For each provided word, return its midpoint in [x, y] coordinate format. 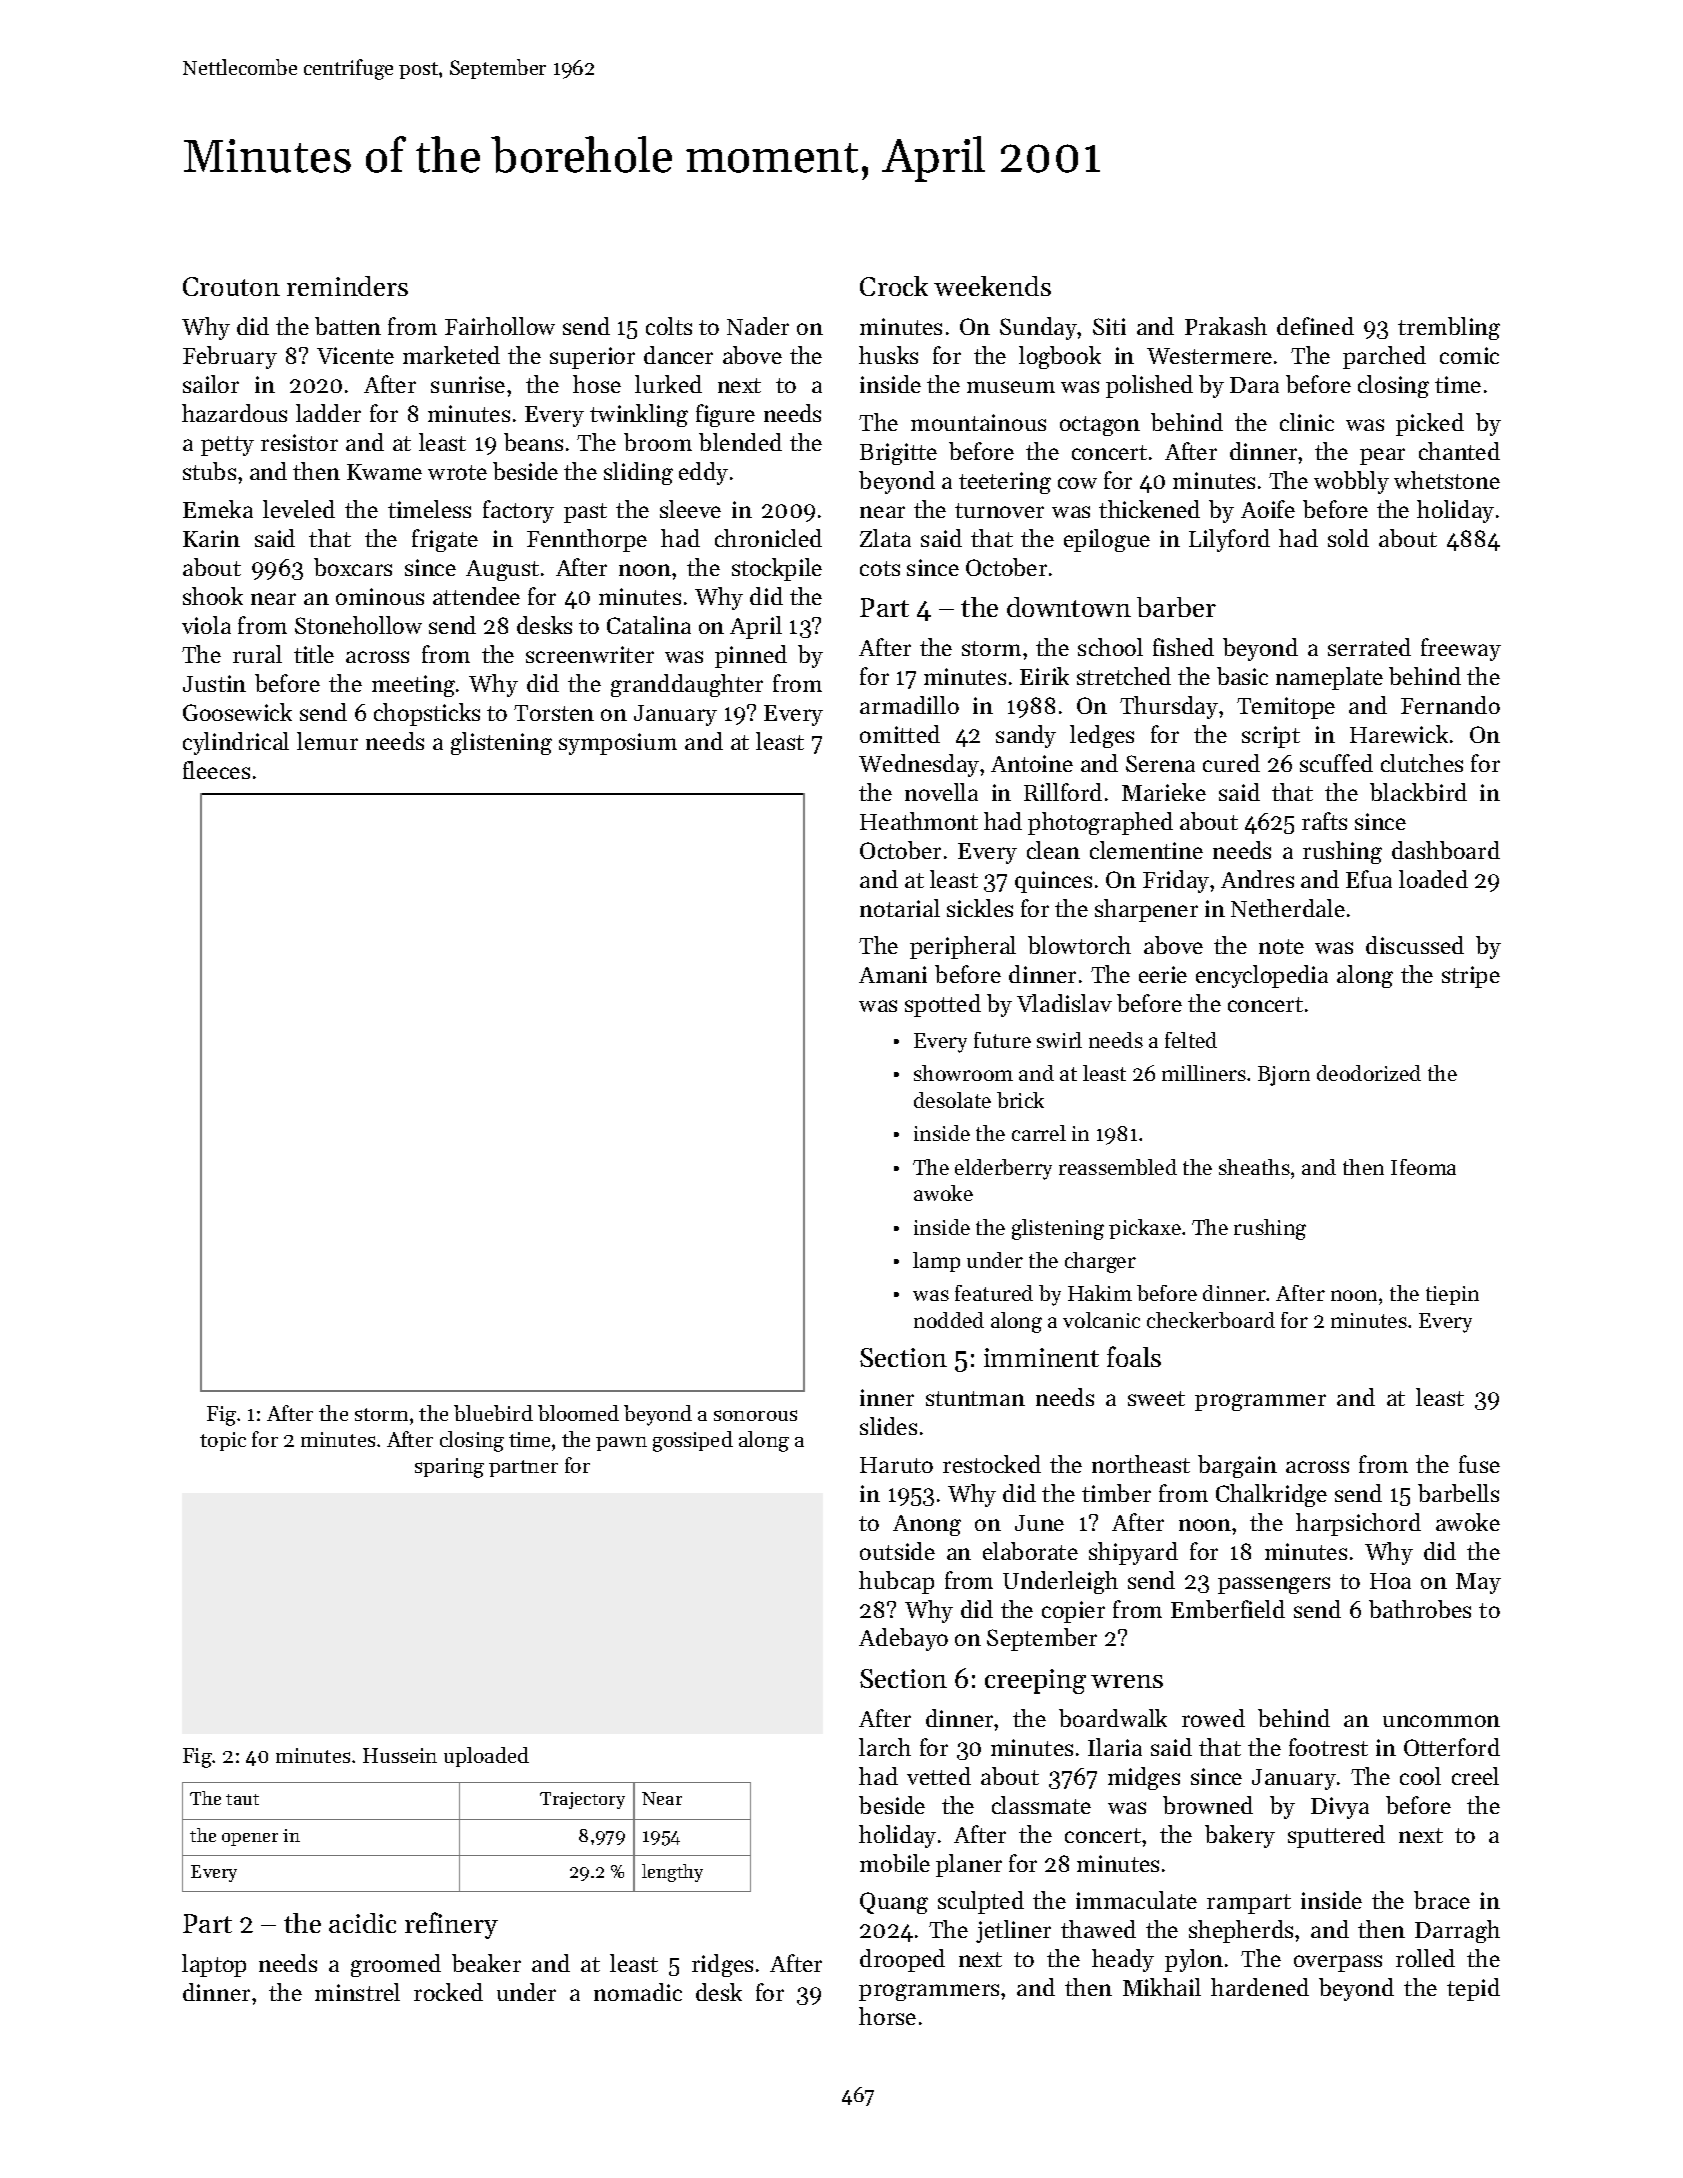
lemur [327, 741]
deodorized [1369, 1073]
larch [885, 1747]
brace [1442, 1900]
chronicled [768, 538]
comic [1469, 355]
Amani [893, 974]
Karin [211, 538]
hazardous [234, 413]
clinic [1307, 422]
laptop [214, 1965]
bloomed [578, 1413]
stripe [1471, 977]
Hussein [400, 1755]
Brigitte [898, 454]
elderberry [1003, 1169]
